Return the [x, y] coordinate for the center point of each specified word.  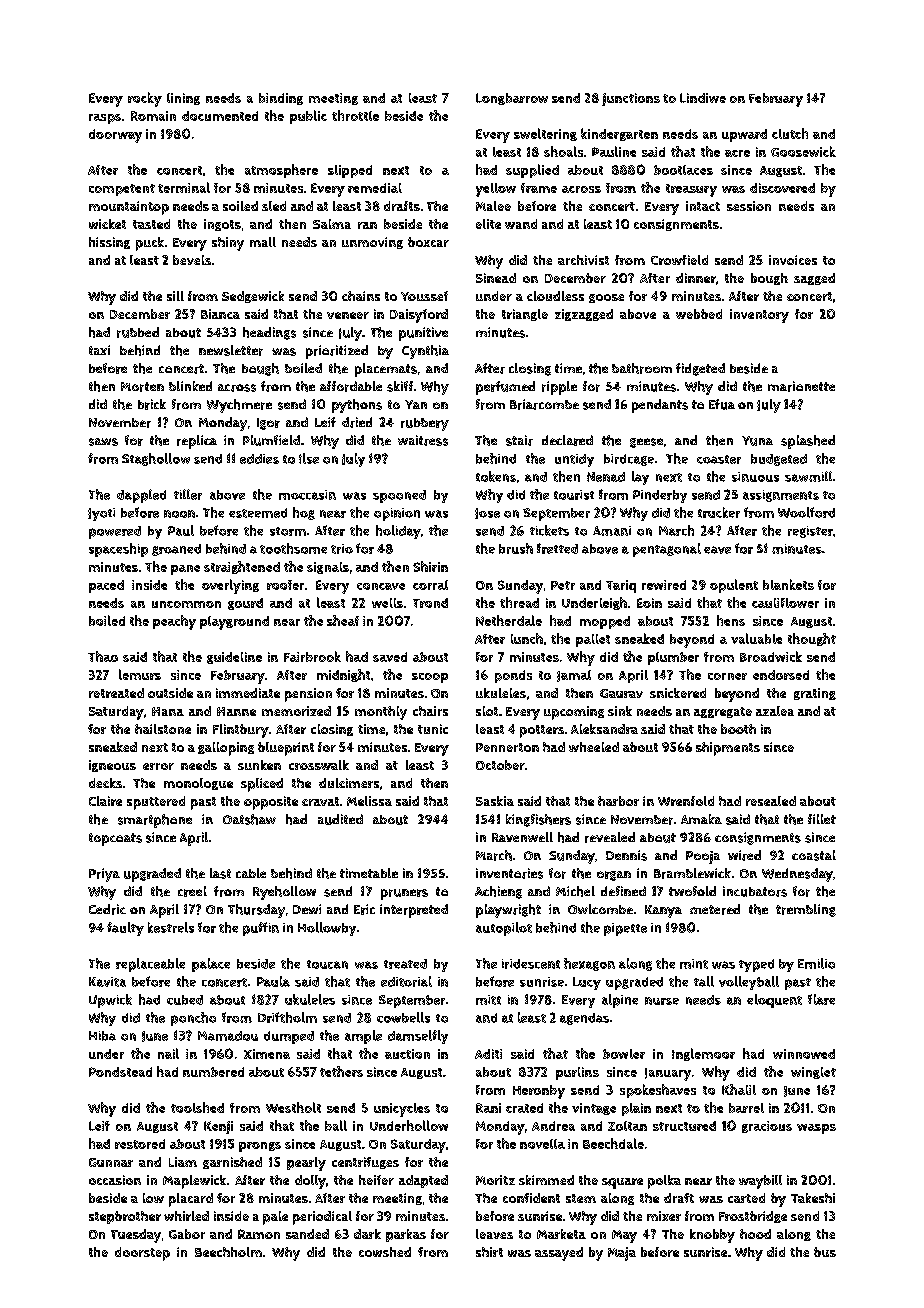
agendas [584, 1019]
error [158, 766]
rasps [105, 119]
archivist [583, 260]
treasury [691, 190]
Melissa [369, 801]
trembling [806, 910]
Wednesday [797, 875]
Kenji [218, 1127]
